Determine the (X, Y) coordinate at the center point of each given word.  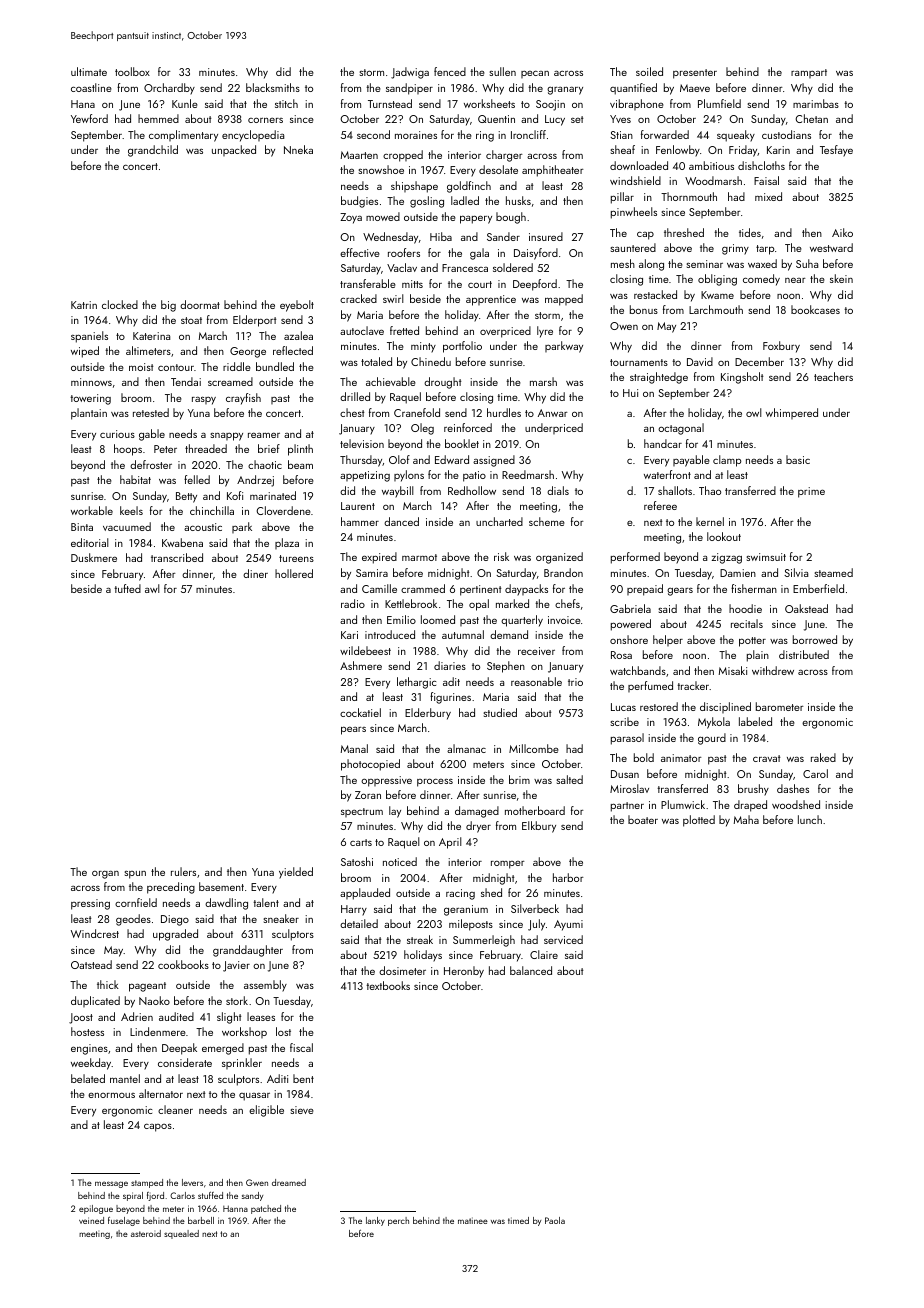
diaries (450, 665)
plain (758, 656)
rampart (809, 73)
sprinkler (242, 1063)
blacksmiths (273, 87)
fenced (450, 71)
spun (135, 875)
